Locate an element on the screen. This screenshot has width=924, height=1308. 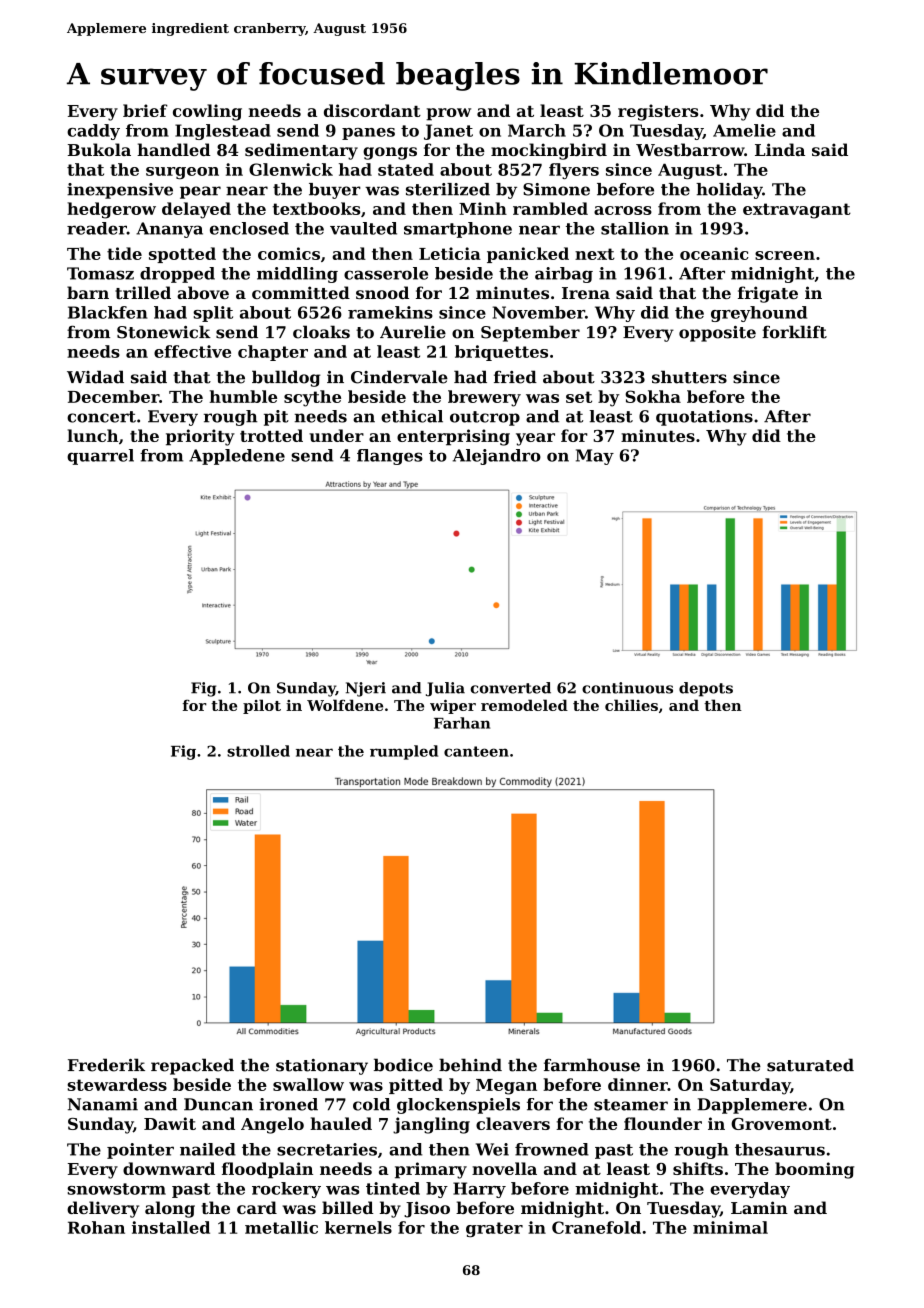
downward is located at coordinates (169, 1168).
